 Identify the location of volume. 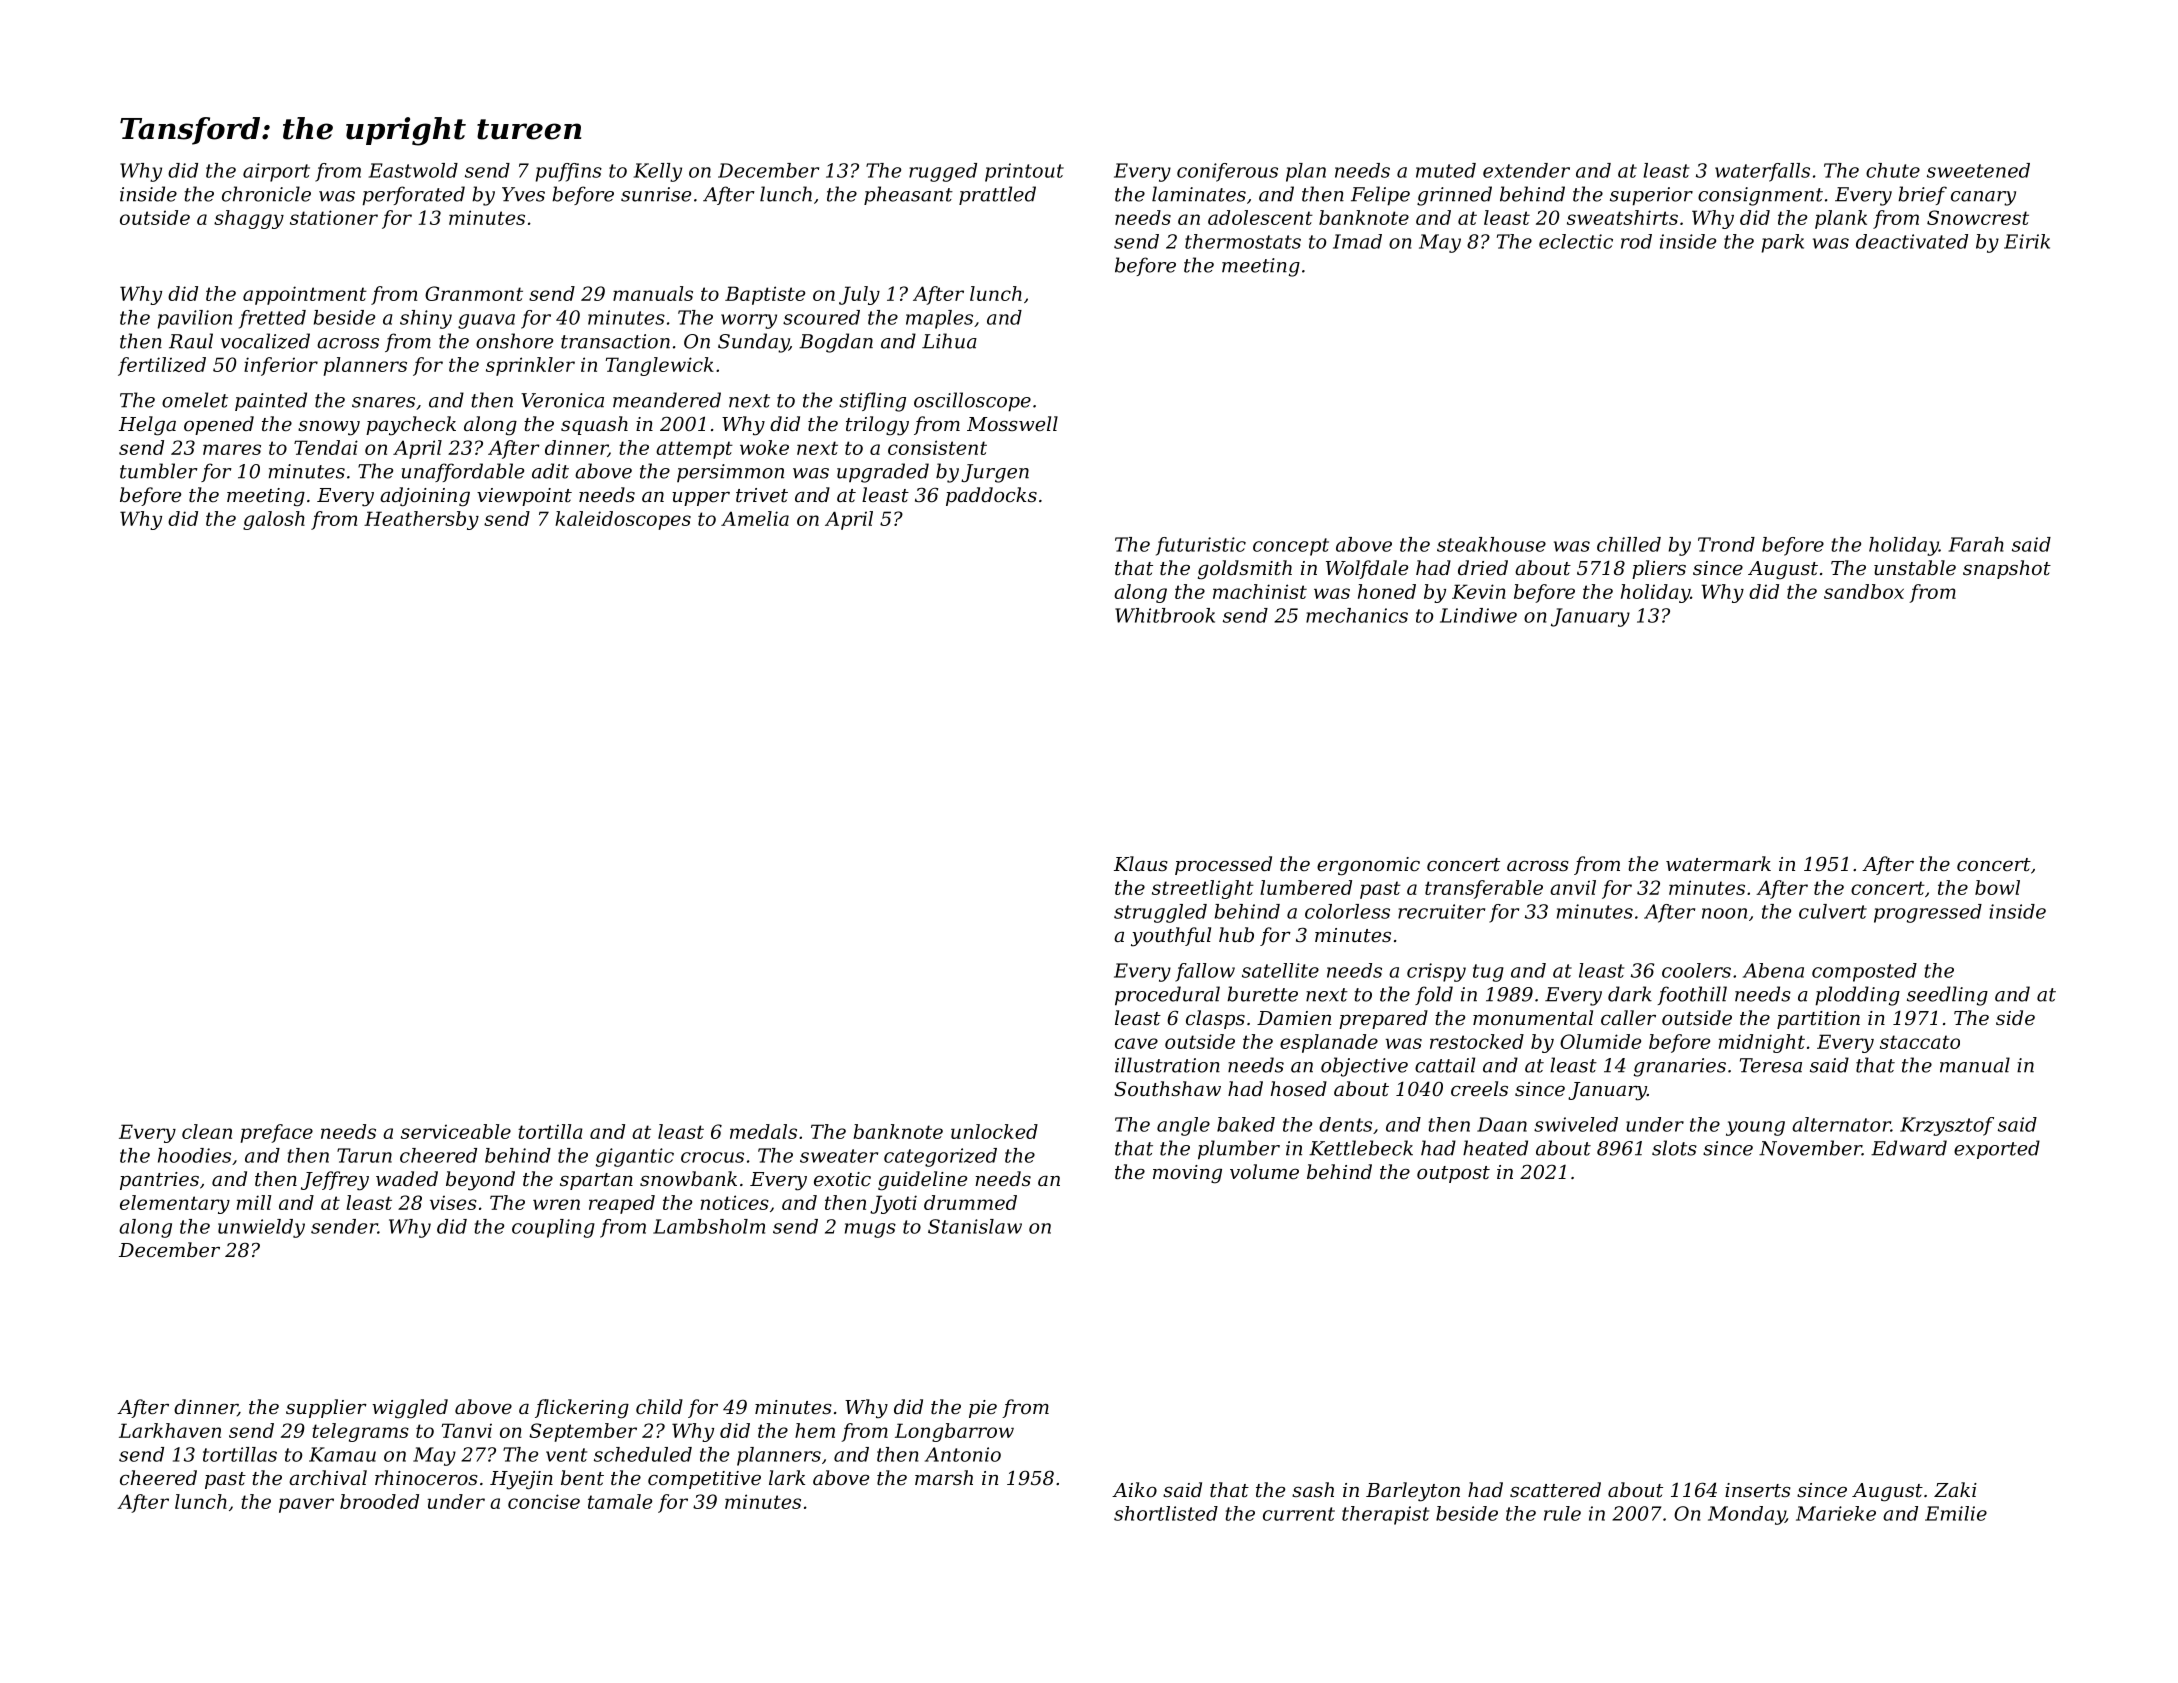
(1264, 1171).
